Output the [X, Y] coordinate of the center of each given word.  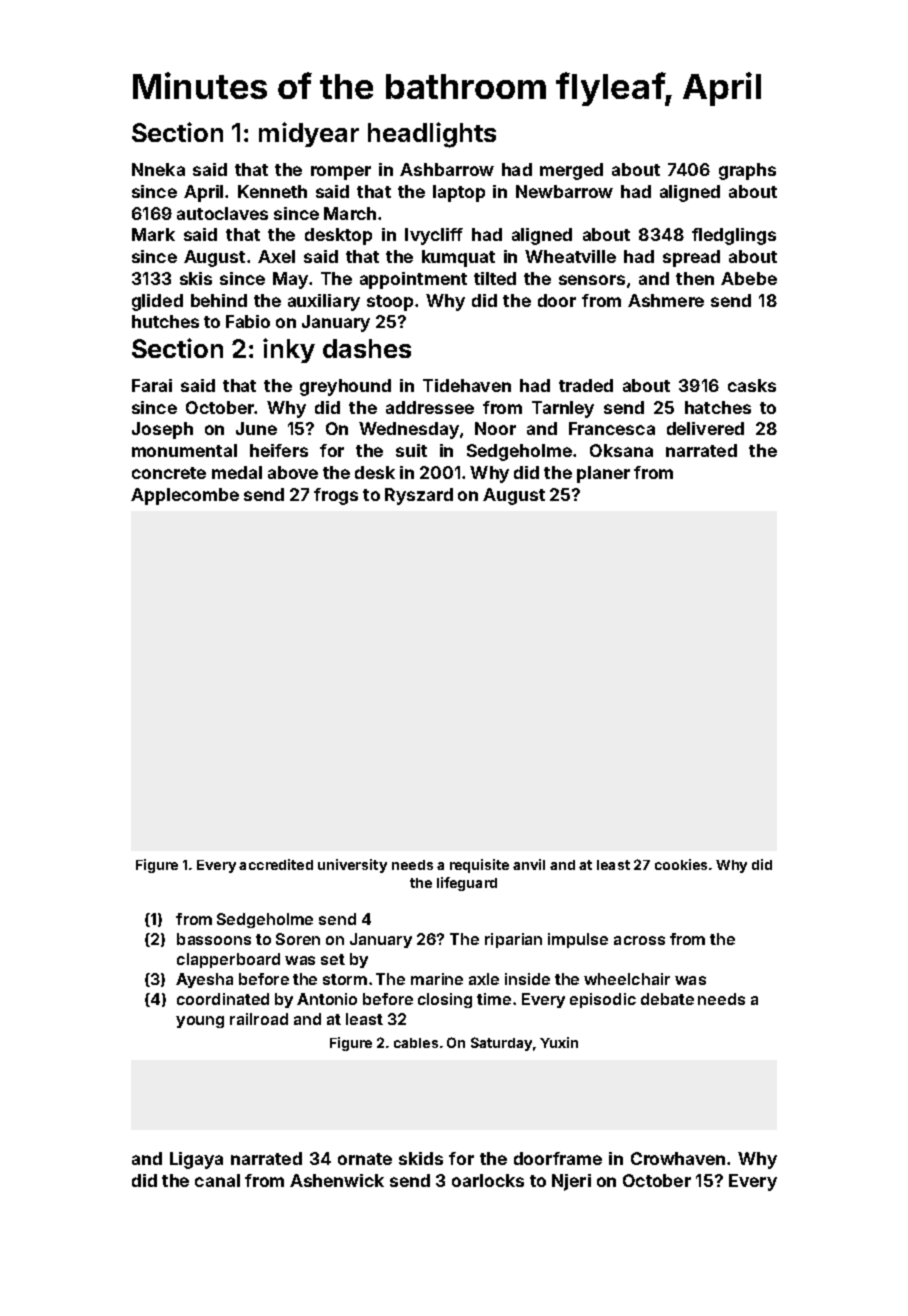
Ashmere [666, 300]
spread [691, 258]
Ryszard [419, 496]
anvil [529, 864]
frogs [336, 496]
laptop [459, 193]
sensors [592, 280]
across [639, 940]
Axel [276, 256]
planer [603, 474]
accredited [276, 864]
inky [289, 350]
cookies [681, 864]
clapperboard [228, 960]
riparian [513, 940]
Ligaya [196, 1160]
